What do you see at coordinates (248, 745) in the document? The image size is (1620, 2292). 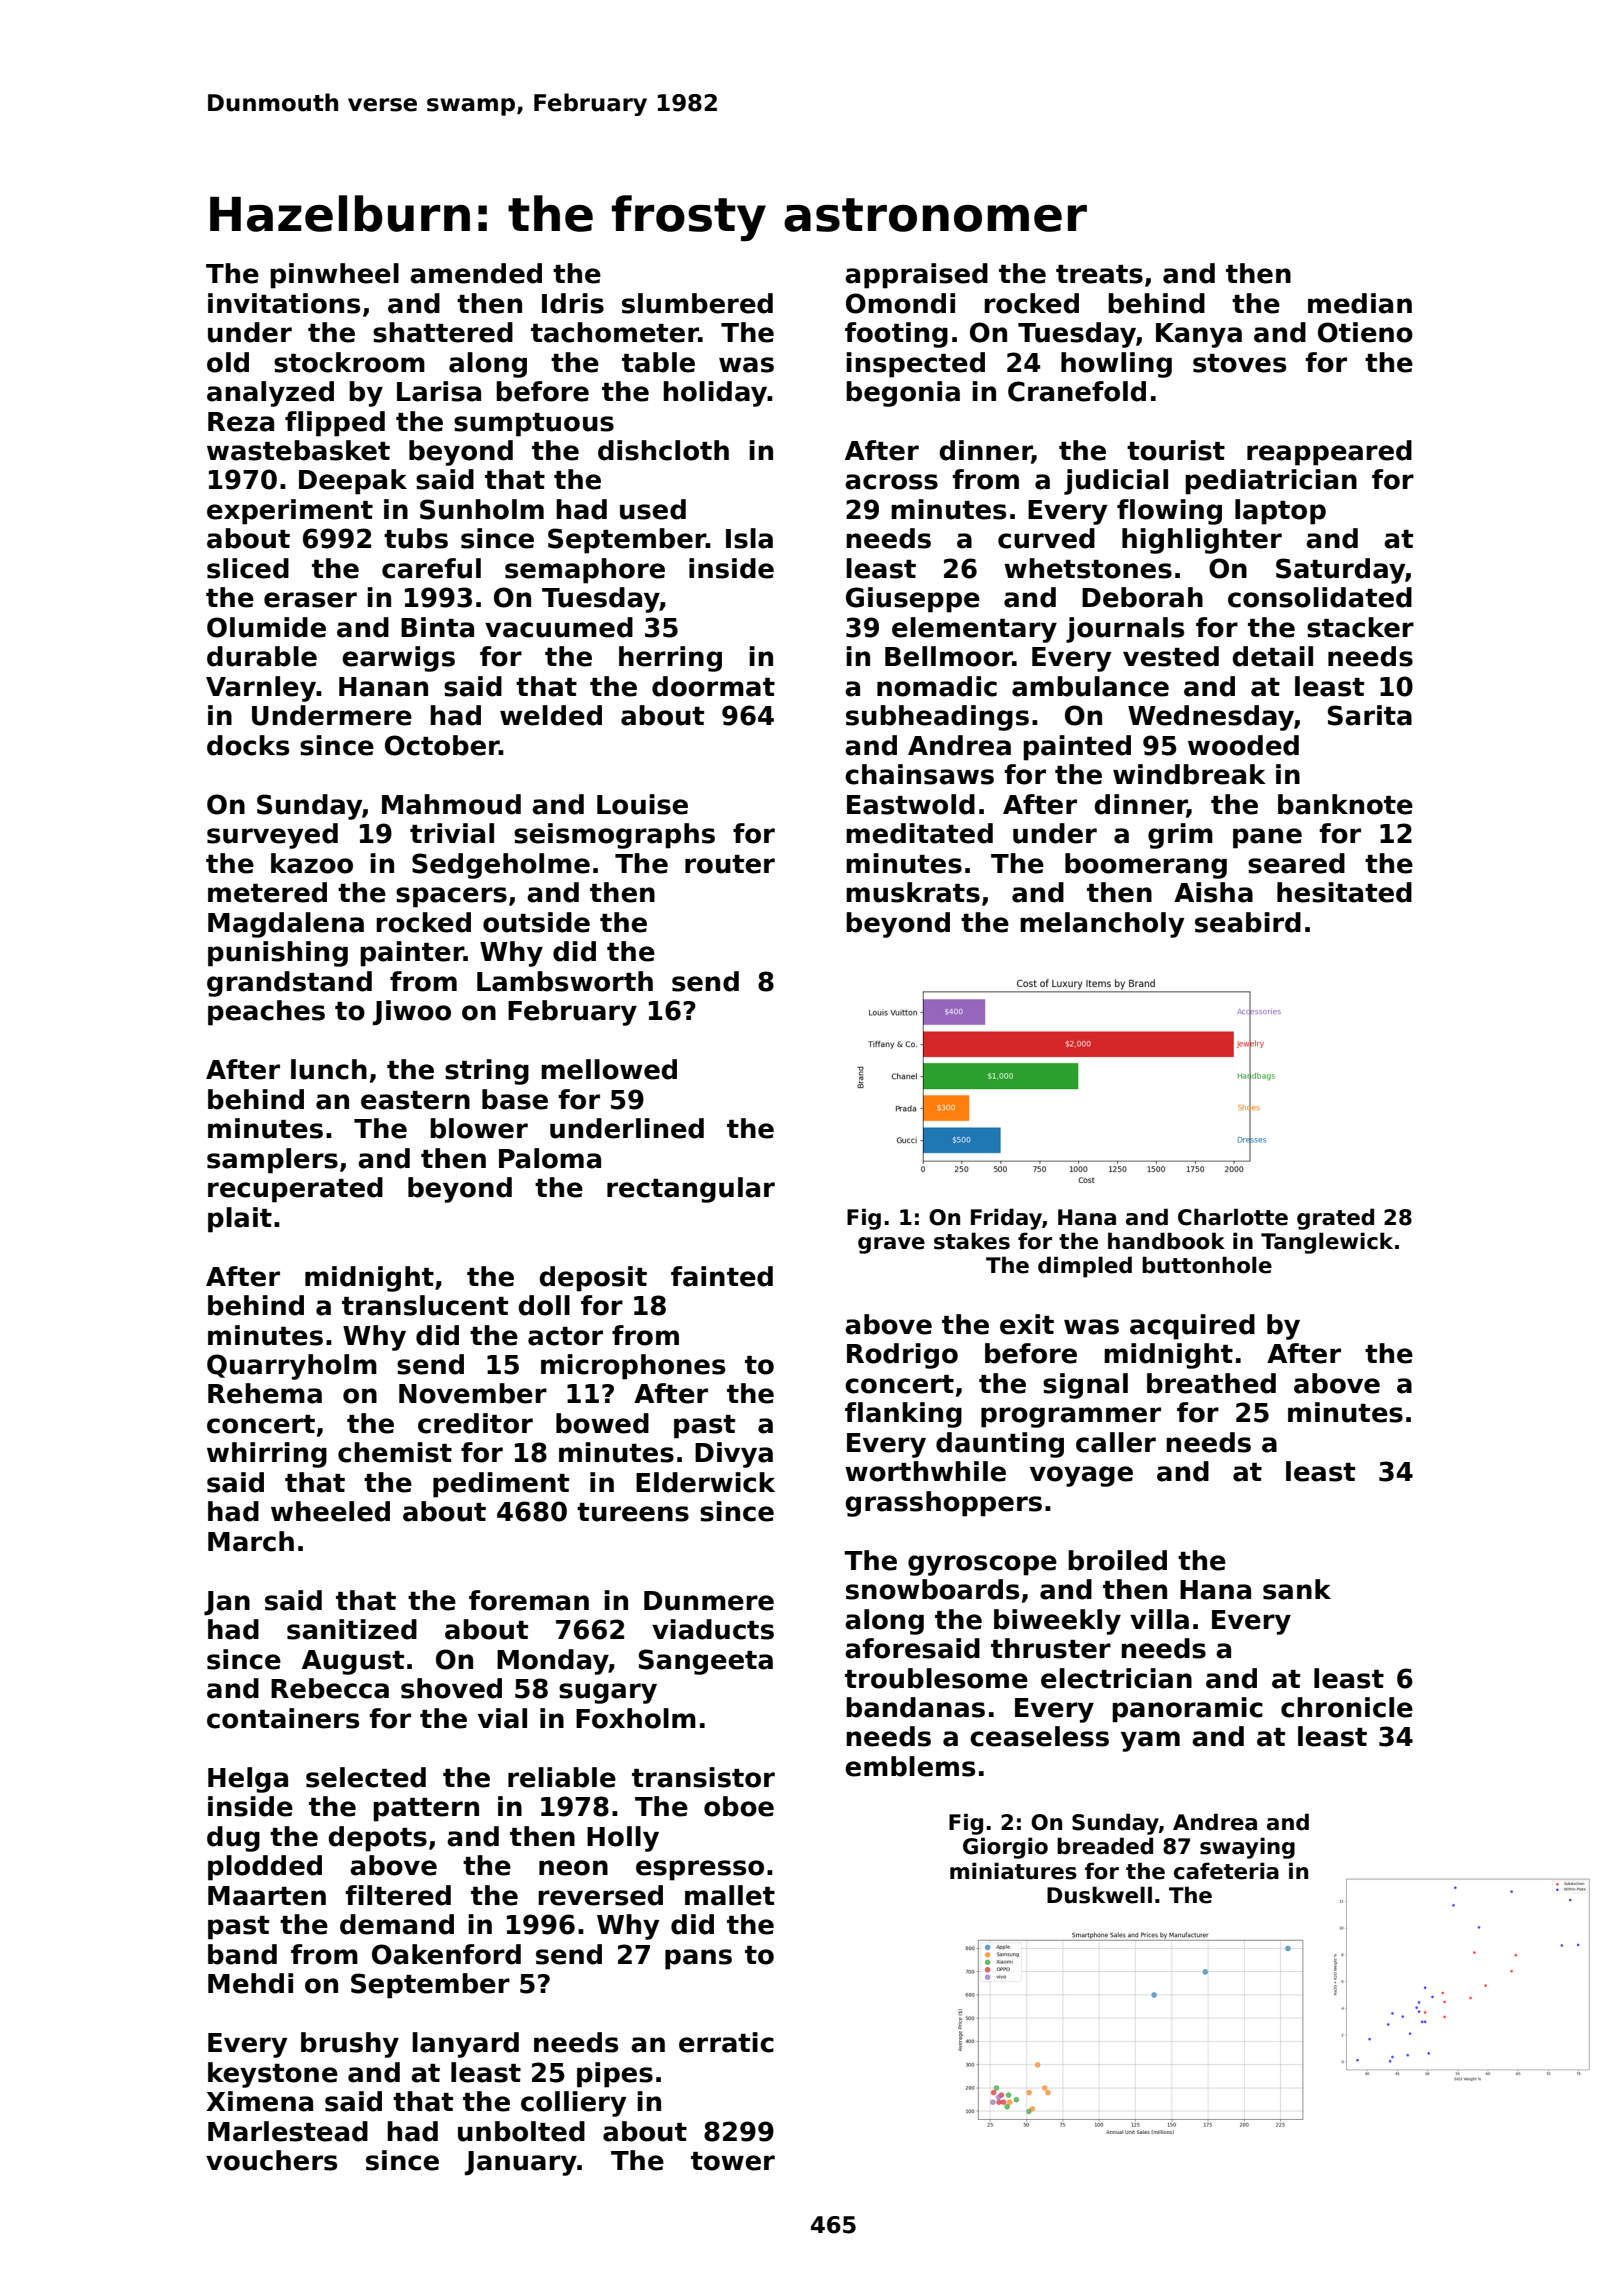 I see `docks` at bounding box center [248, 745].
